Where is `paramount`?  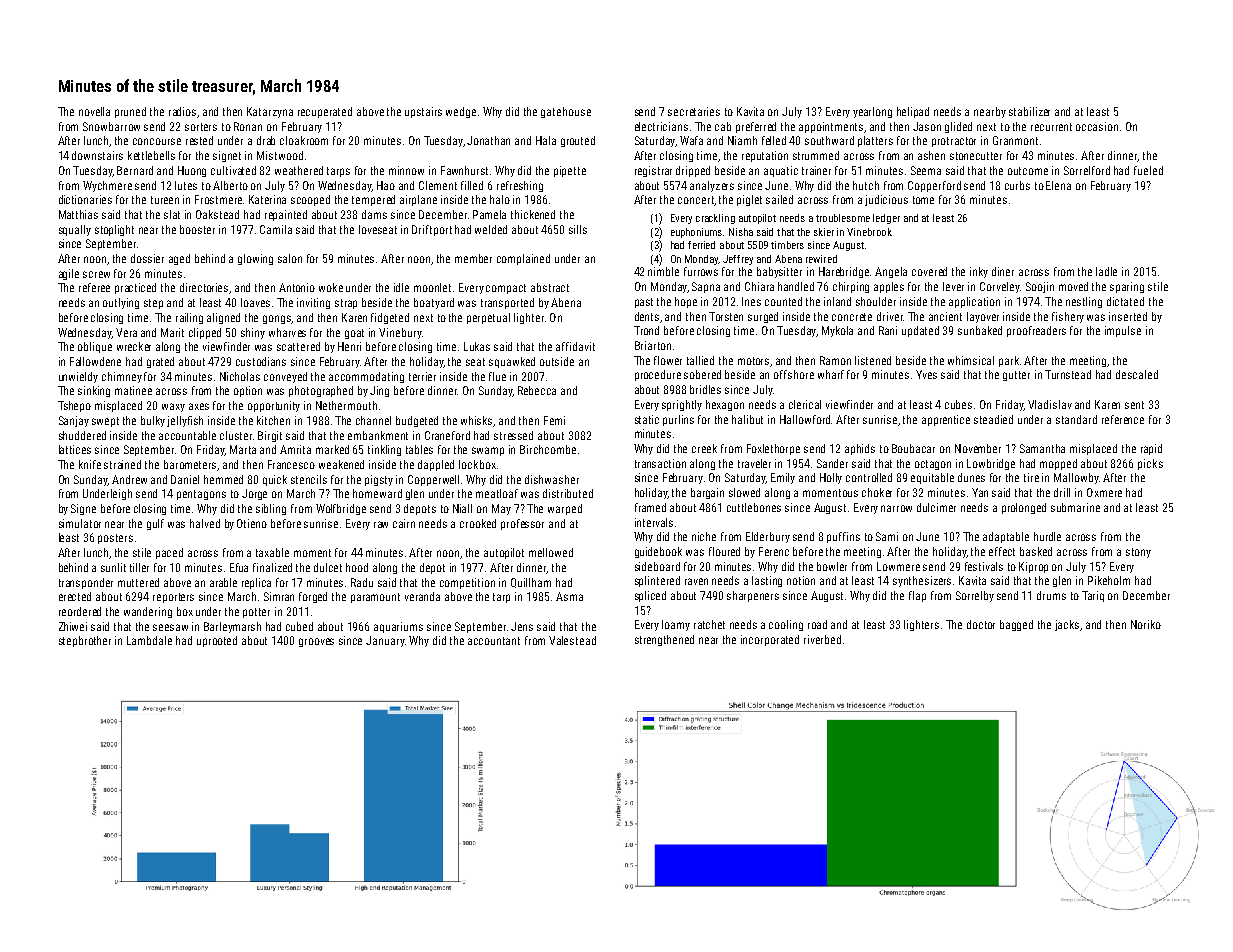 paramount is located at coordinates (375, 598).
